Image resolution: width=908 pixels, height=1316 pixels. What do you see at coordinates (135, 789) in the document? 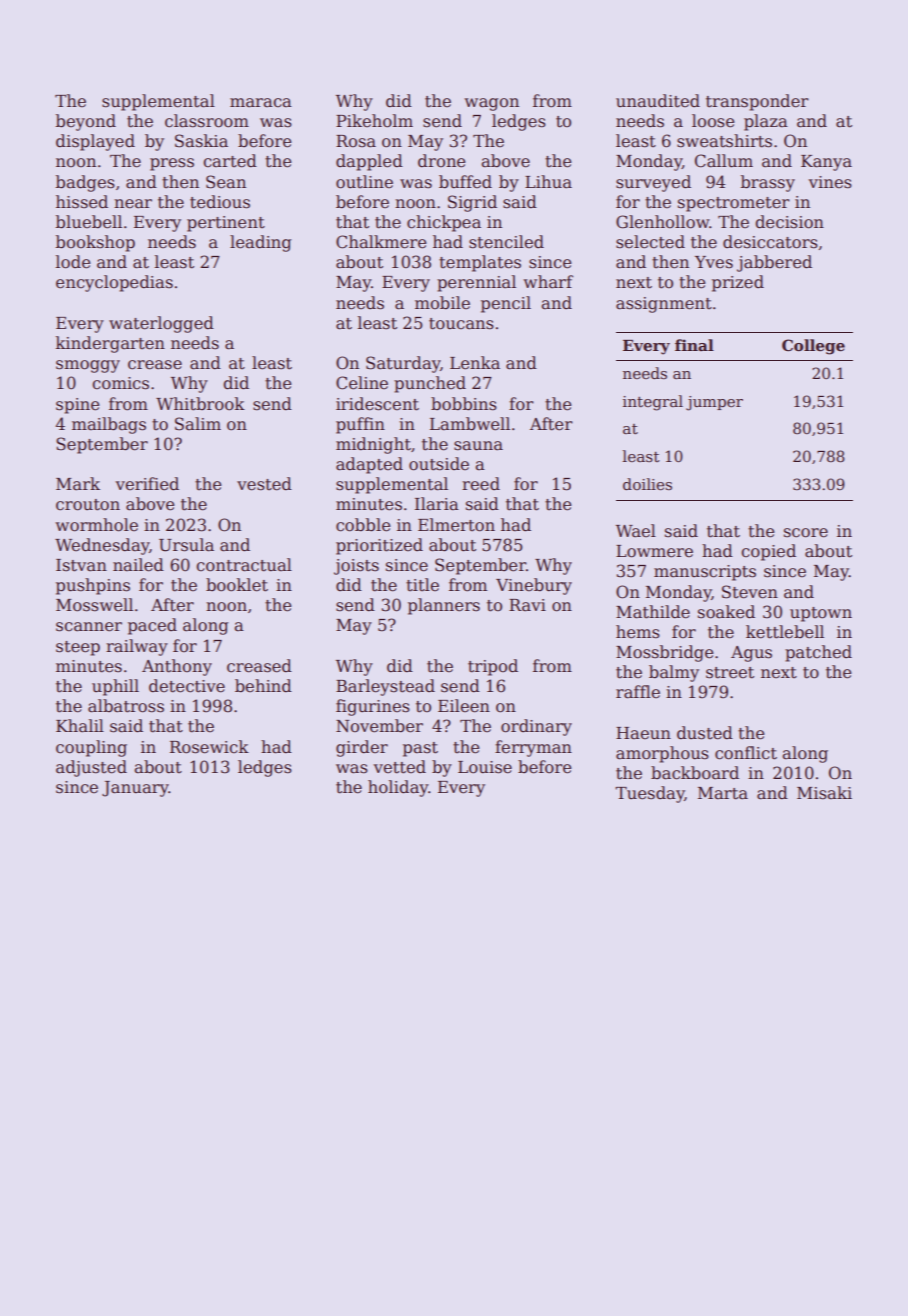
I see `January` at bounding box center [135, 789].
